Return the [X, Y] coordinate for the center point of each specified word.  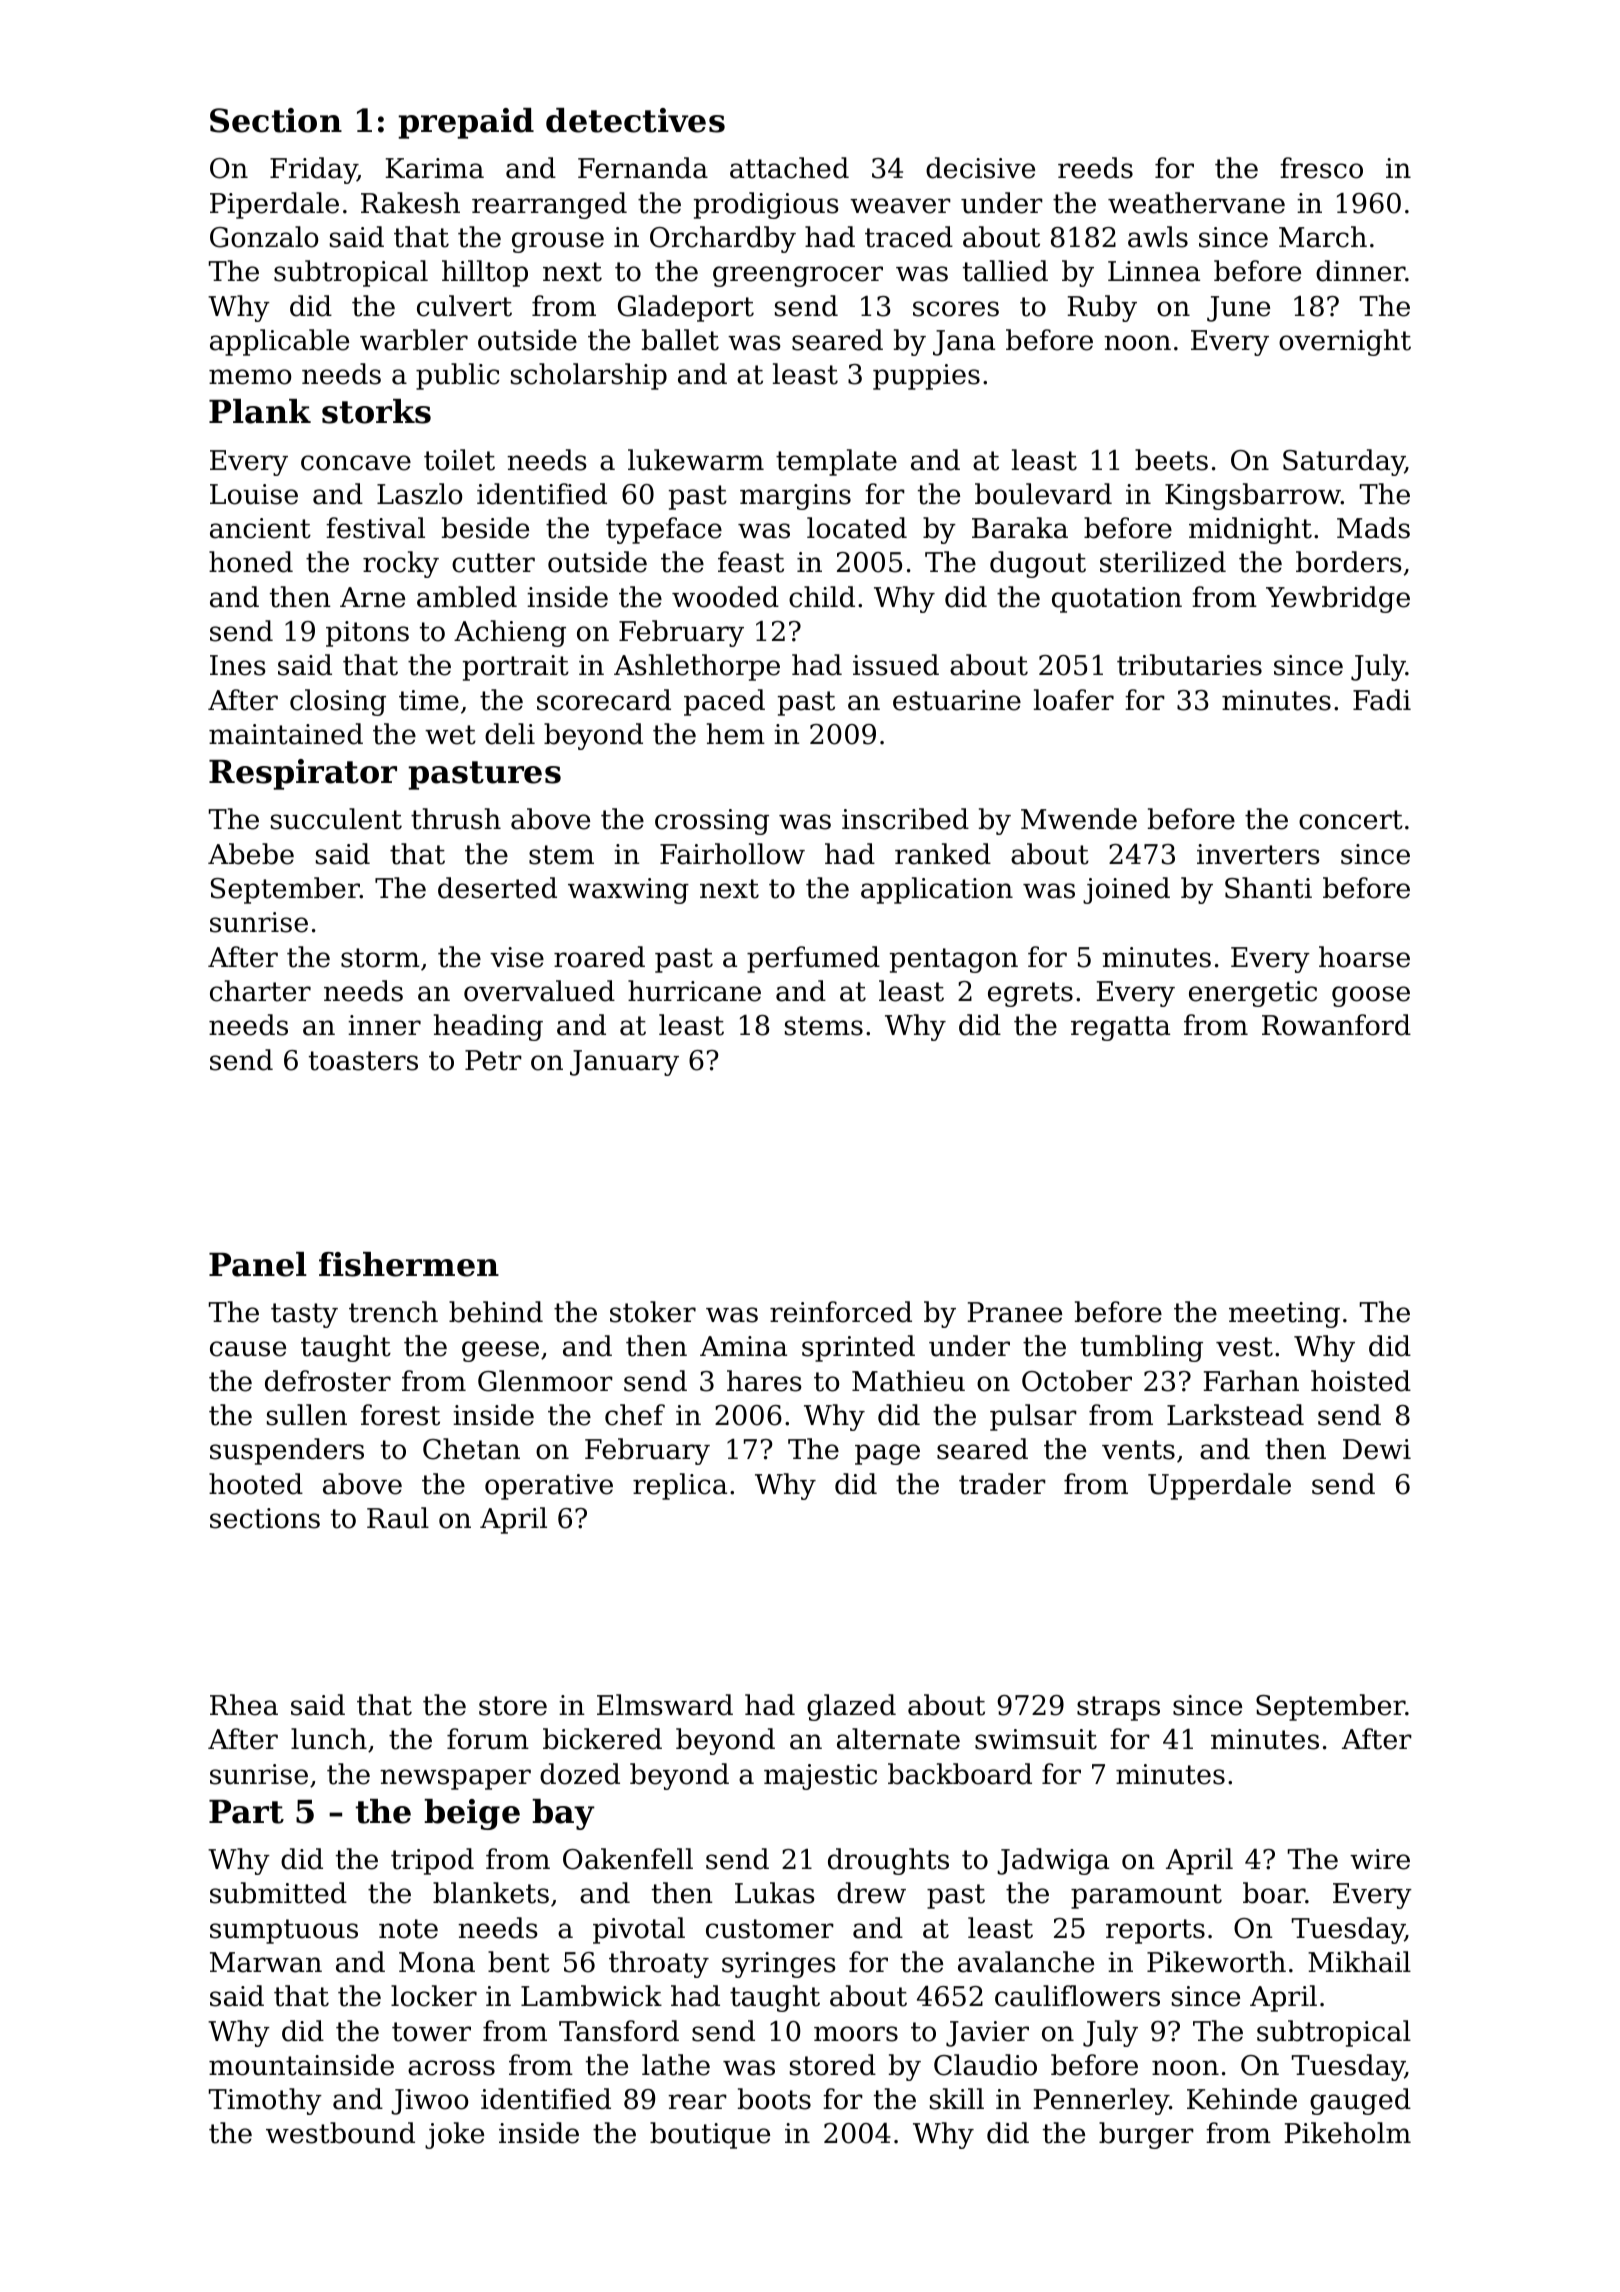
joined [1126, 890]
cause [248, 1349]
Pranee [1014, 1312]
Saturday [1344, 462]
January [624, 1063]
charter [260, 991]
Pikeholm [1347, 2133]
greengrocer [798, 276]
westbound [340, 2133]
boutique [710, 2135]
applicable [279, 342]
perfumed [813, 959]
